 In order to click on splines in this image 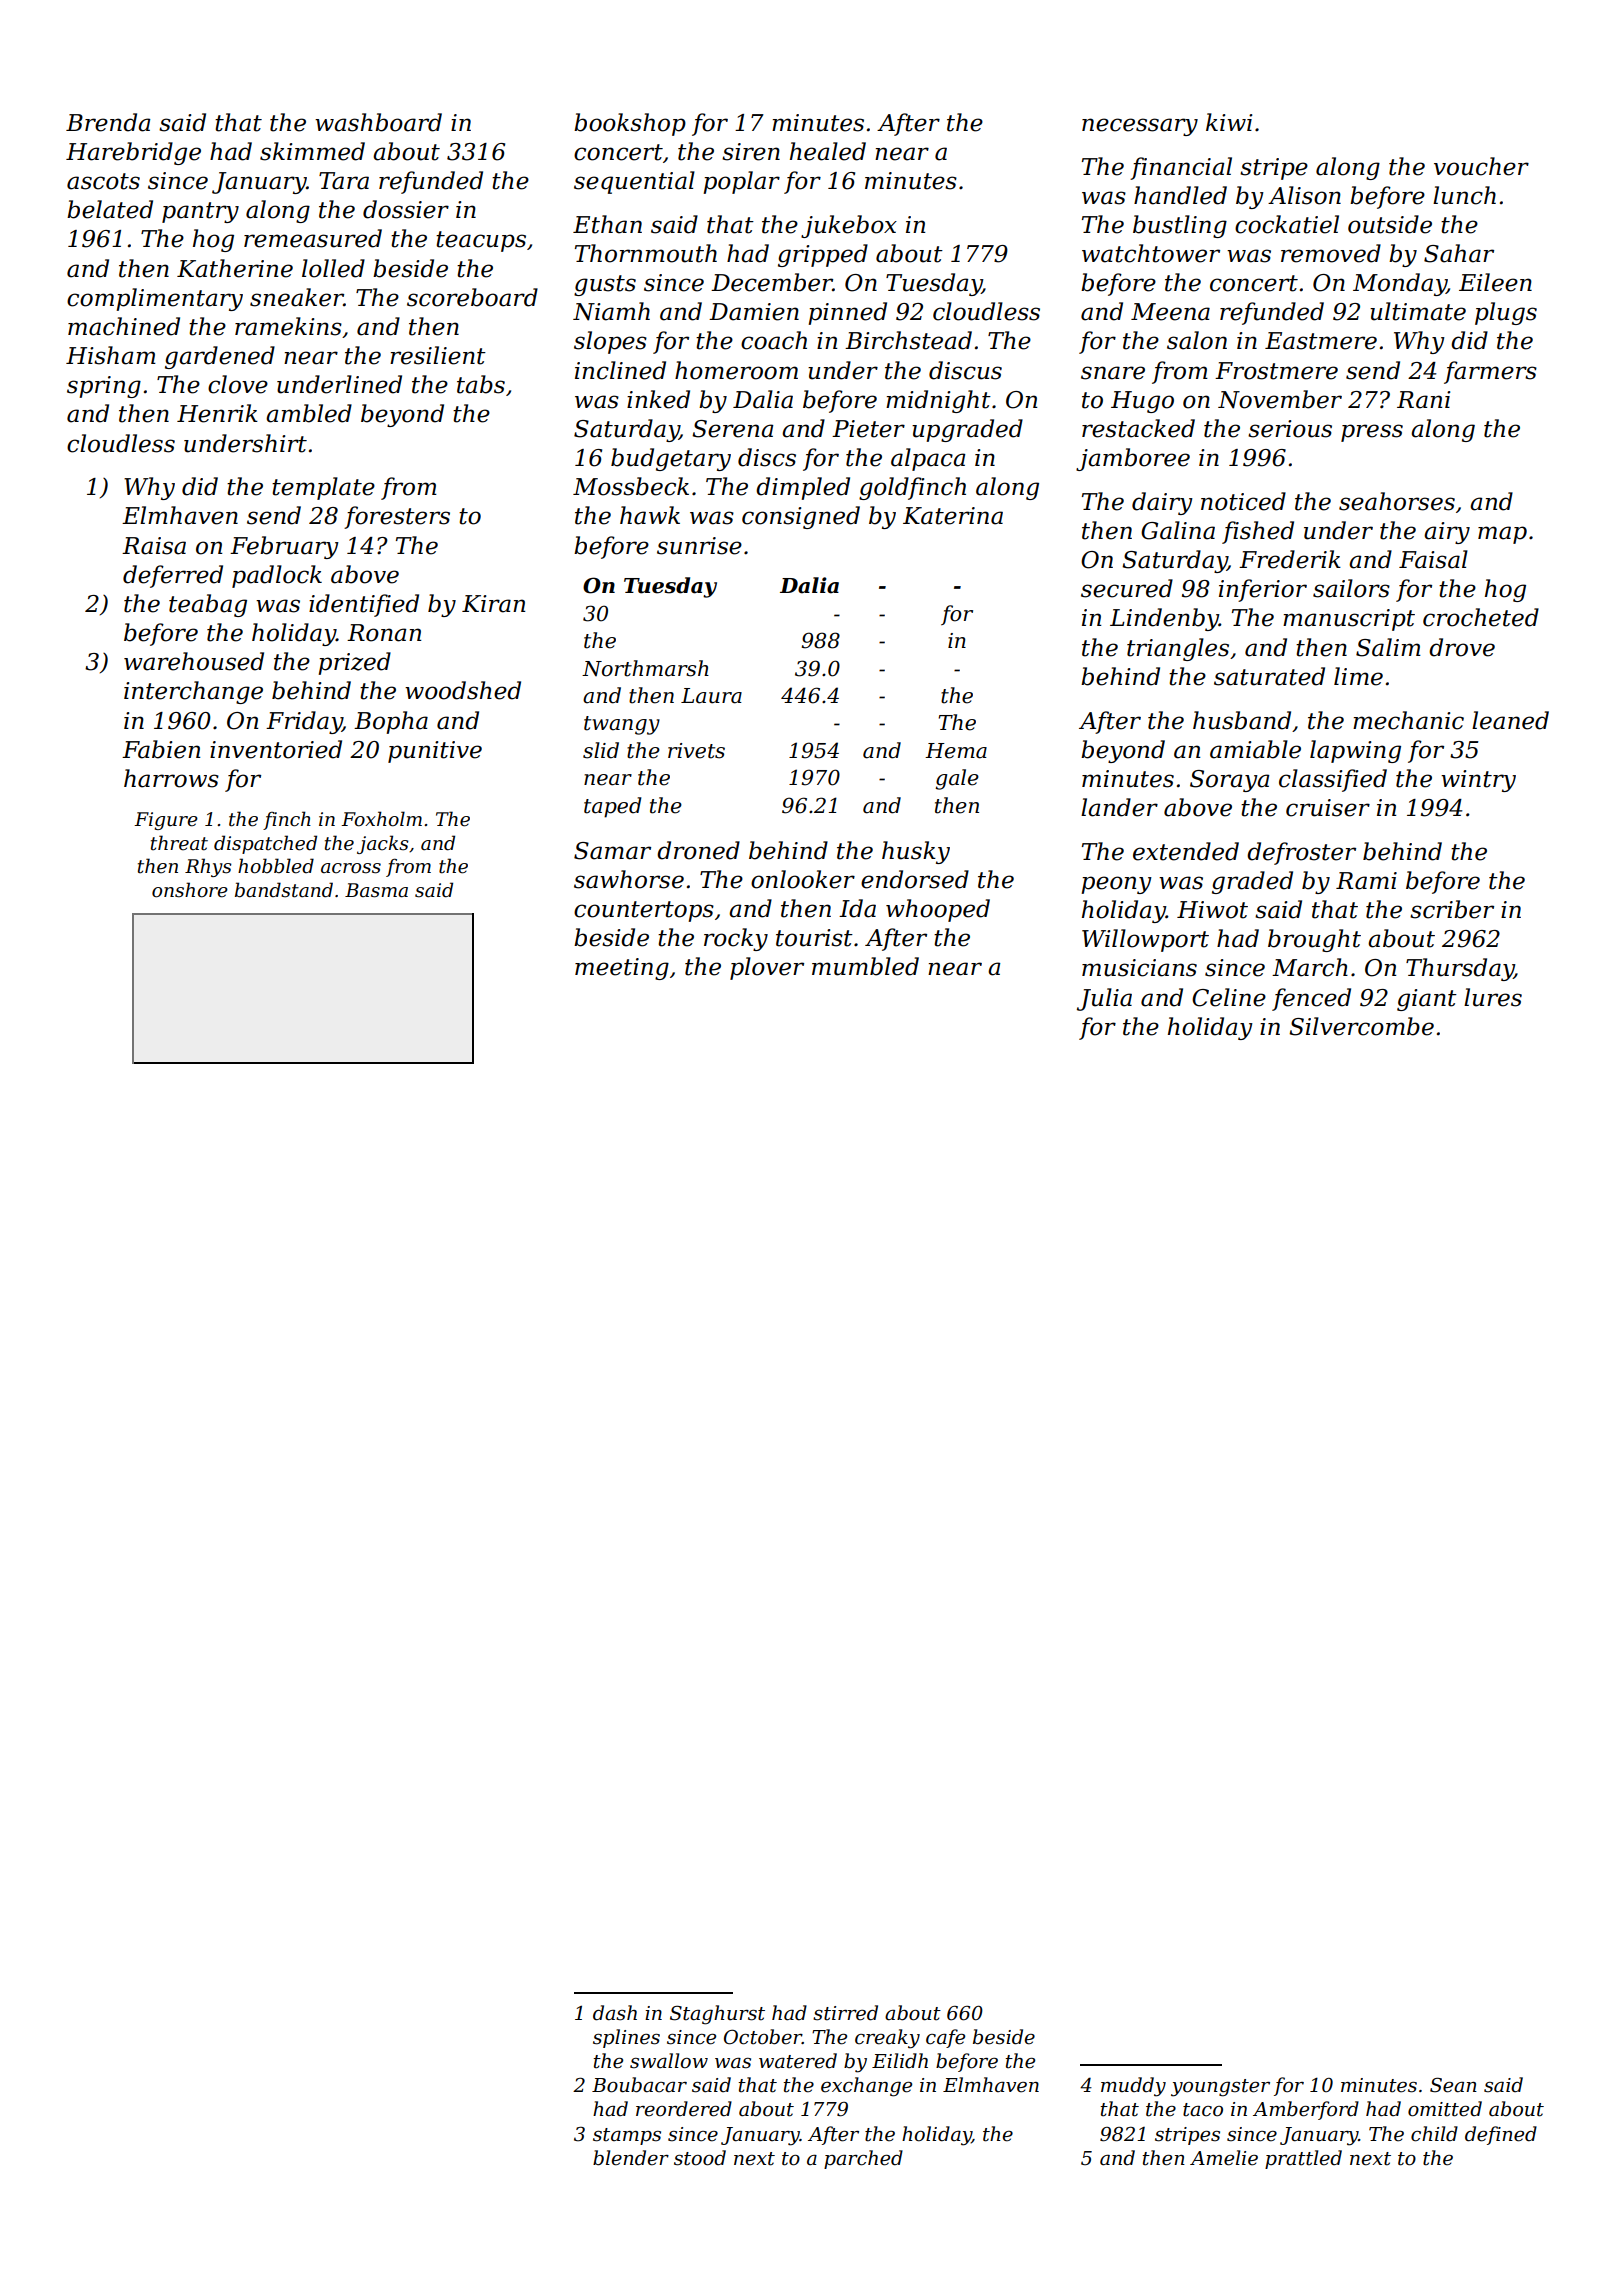, I will do `click(626, 2038)`.
